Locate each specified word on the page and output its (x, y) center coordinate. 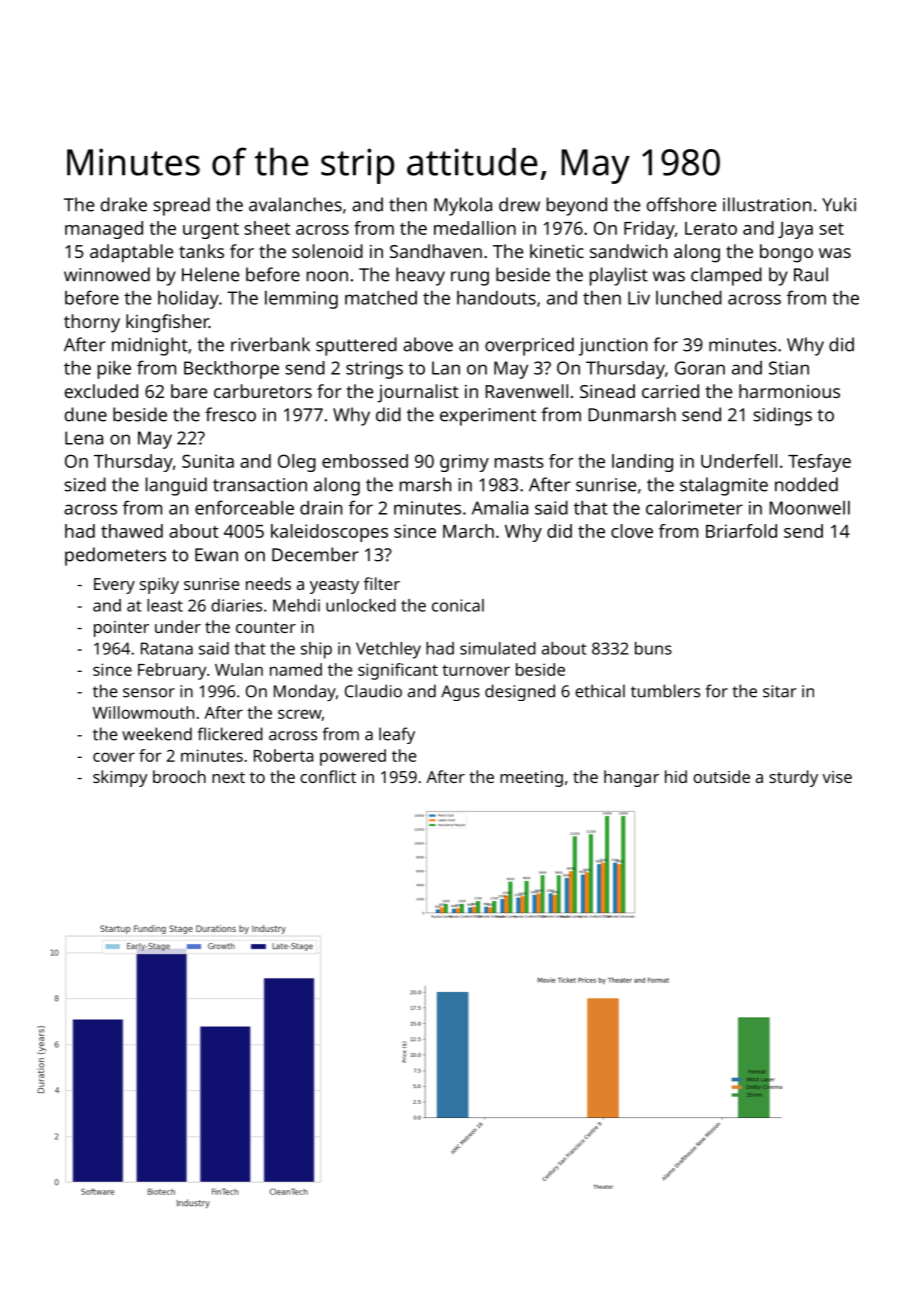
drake (124, 204)
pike (114, 370)
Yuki (839, 204)
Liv (639, 298)
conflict (328, 776)
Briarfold (741, 531)
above (428, 344)
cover (114, 757)
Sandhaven (436, 251)
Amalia (500, 508)
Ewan (216, 555)
